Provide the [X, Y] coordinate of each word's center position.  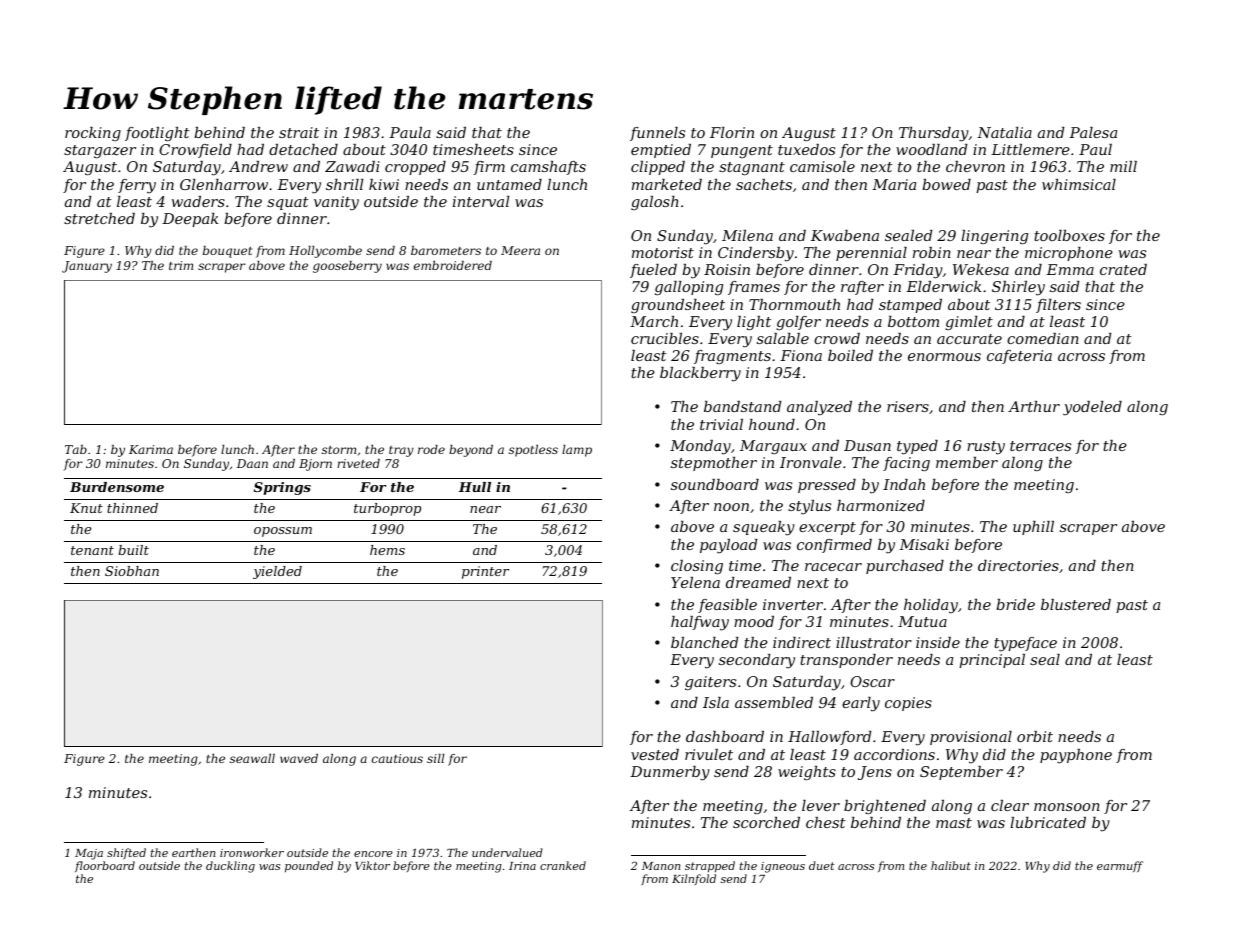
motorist [663, 252]
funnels [657, 134]
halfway [700, 623]
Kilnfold [694, 879]
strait [299, 132]
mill [1123, 166]
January [87, 267]
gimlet [969, 323]
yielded [277, 572]
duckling [230, 867]
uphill [1033, 528]
